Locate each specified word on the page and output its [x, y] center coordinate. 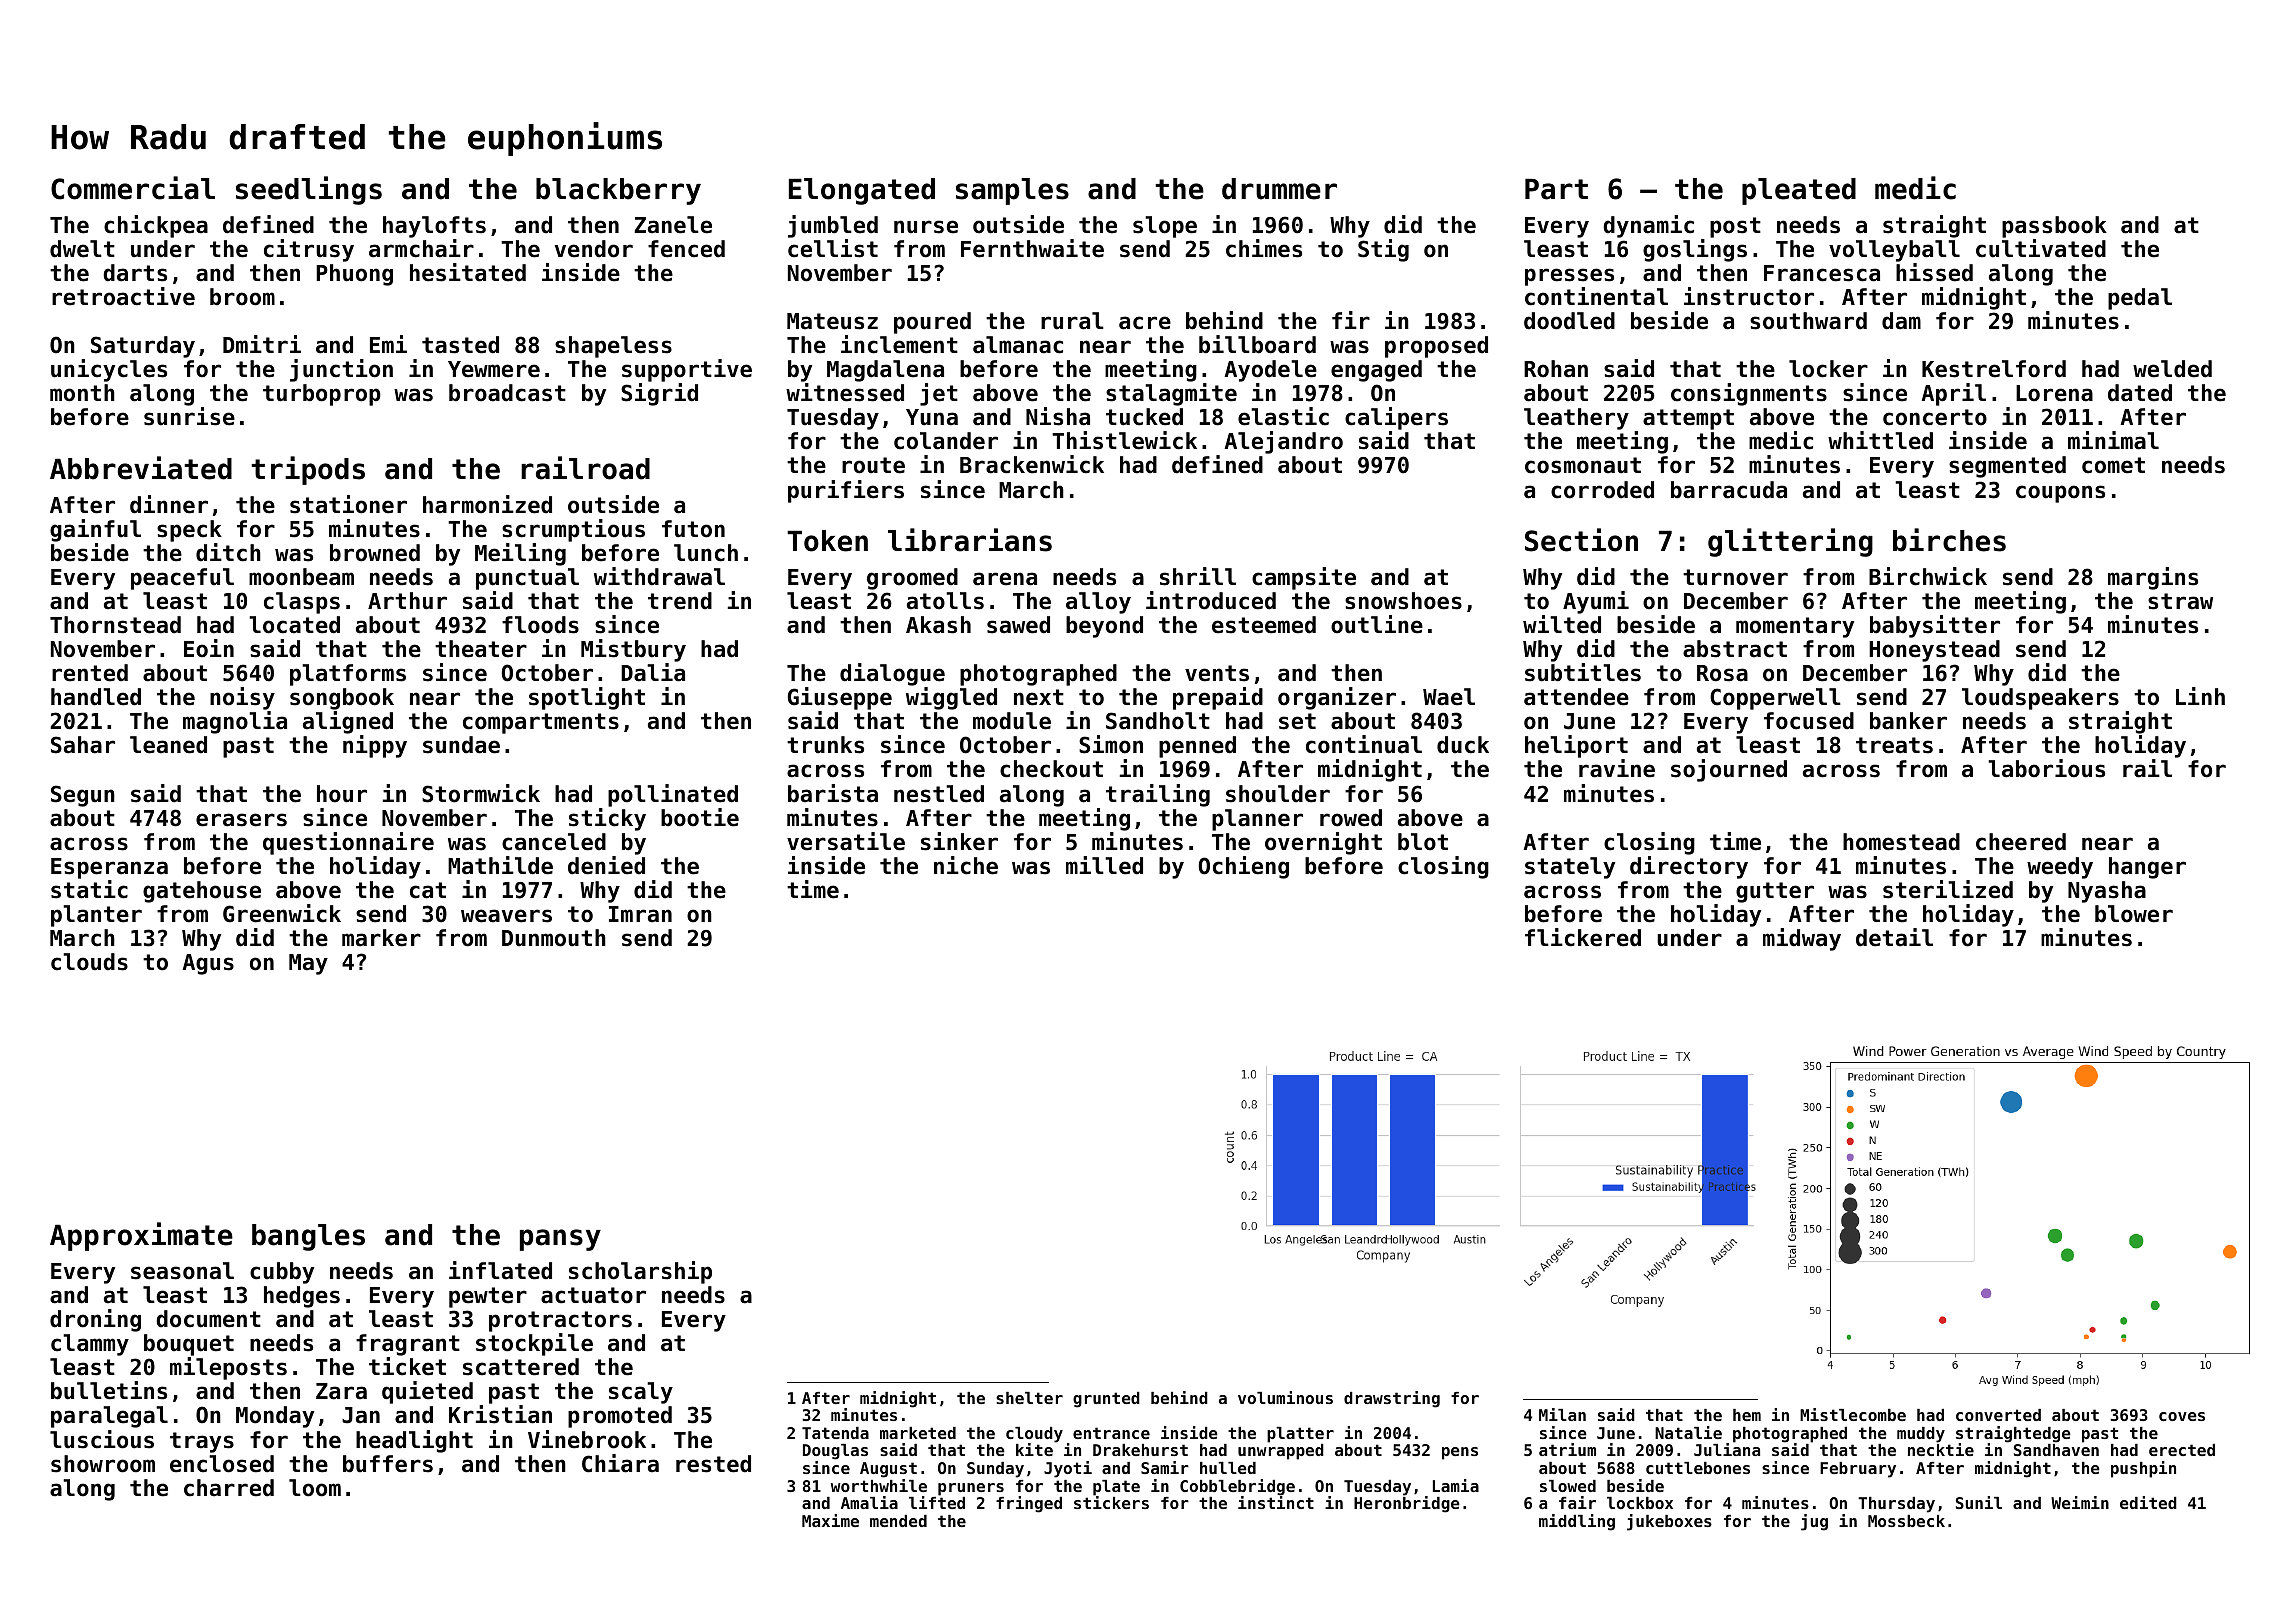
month [82, 393]
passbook [2054, 227]
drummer [1279, 189]
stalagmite [1171, 394]
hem [1747, 1415]
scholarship [640, 1272]
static [89, 889]
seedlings [309, 190]
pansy [560, 1240]
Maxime [830, 1520]
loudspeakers [2040, 699]
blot [1423, 842]
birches [1949, 540]
